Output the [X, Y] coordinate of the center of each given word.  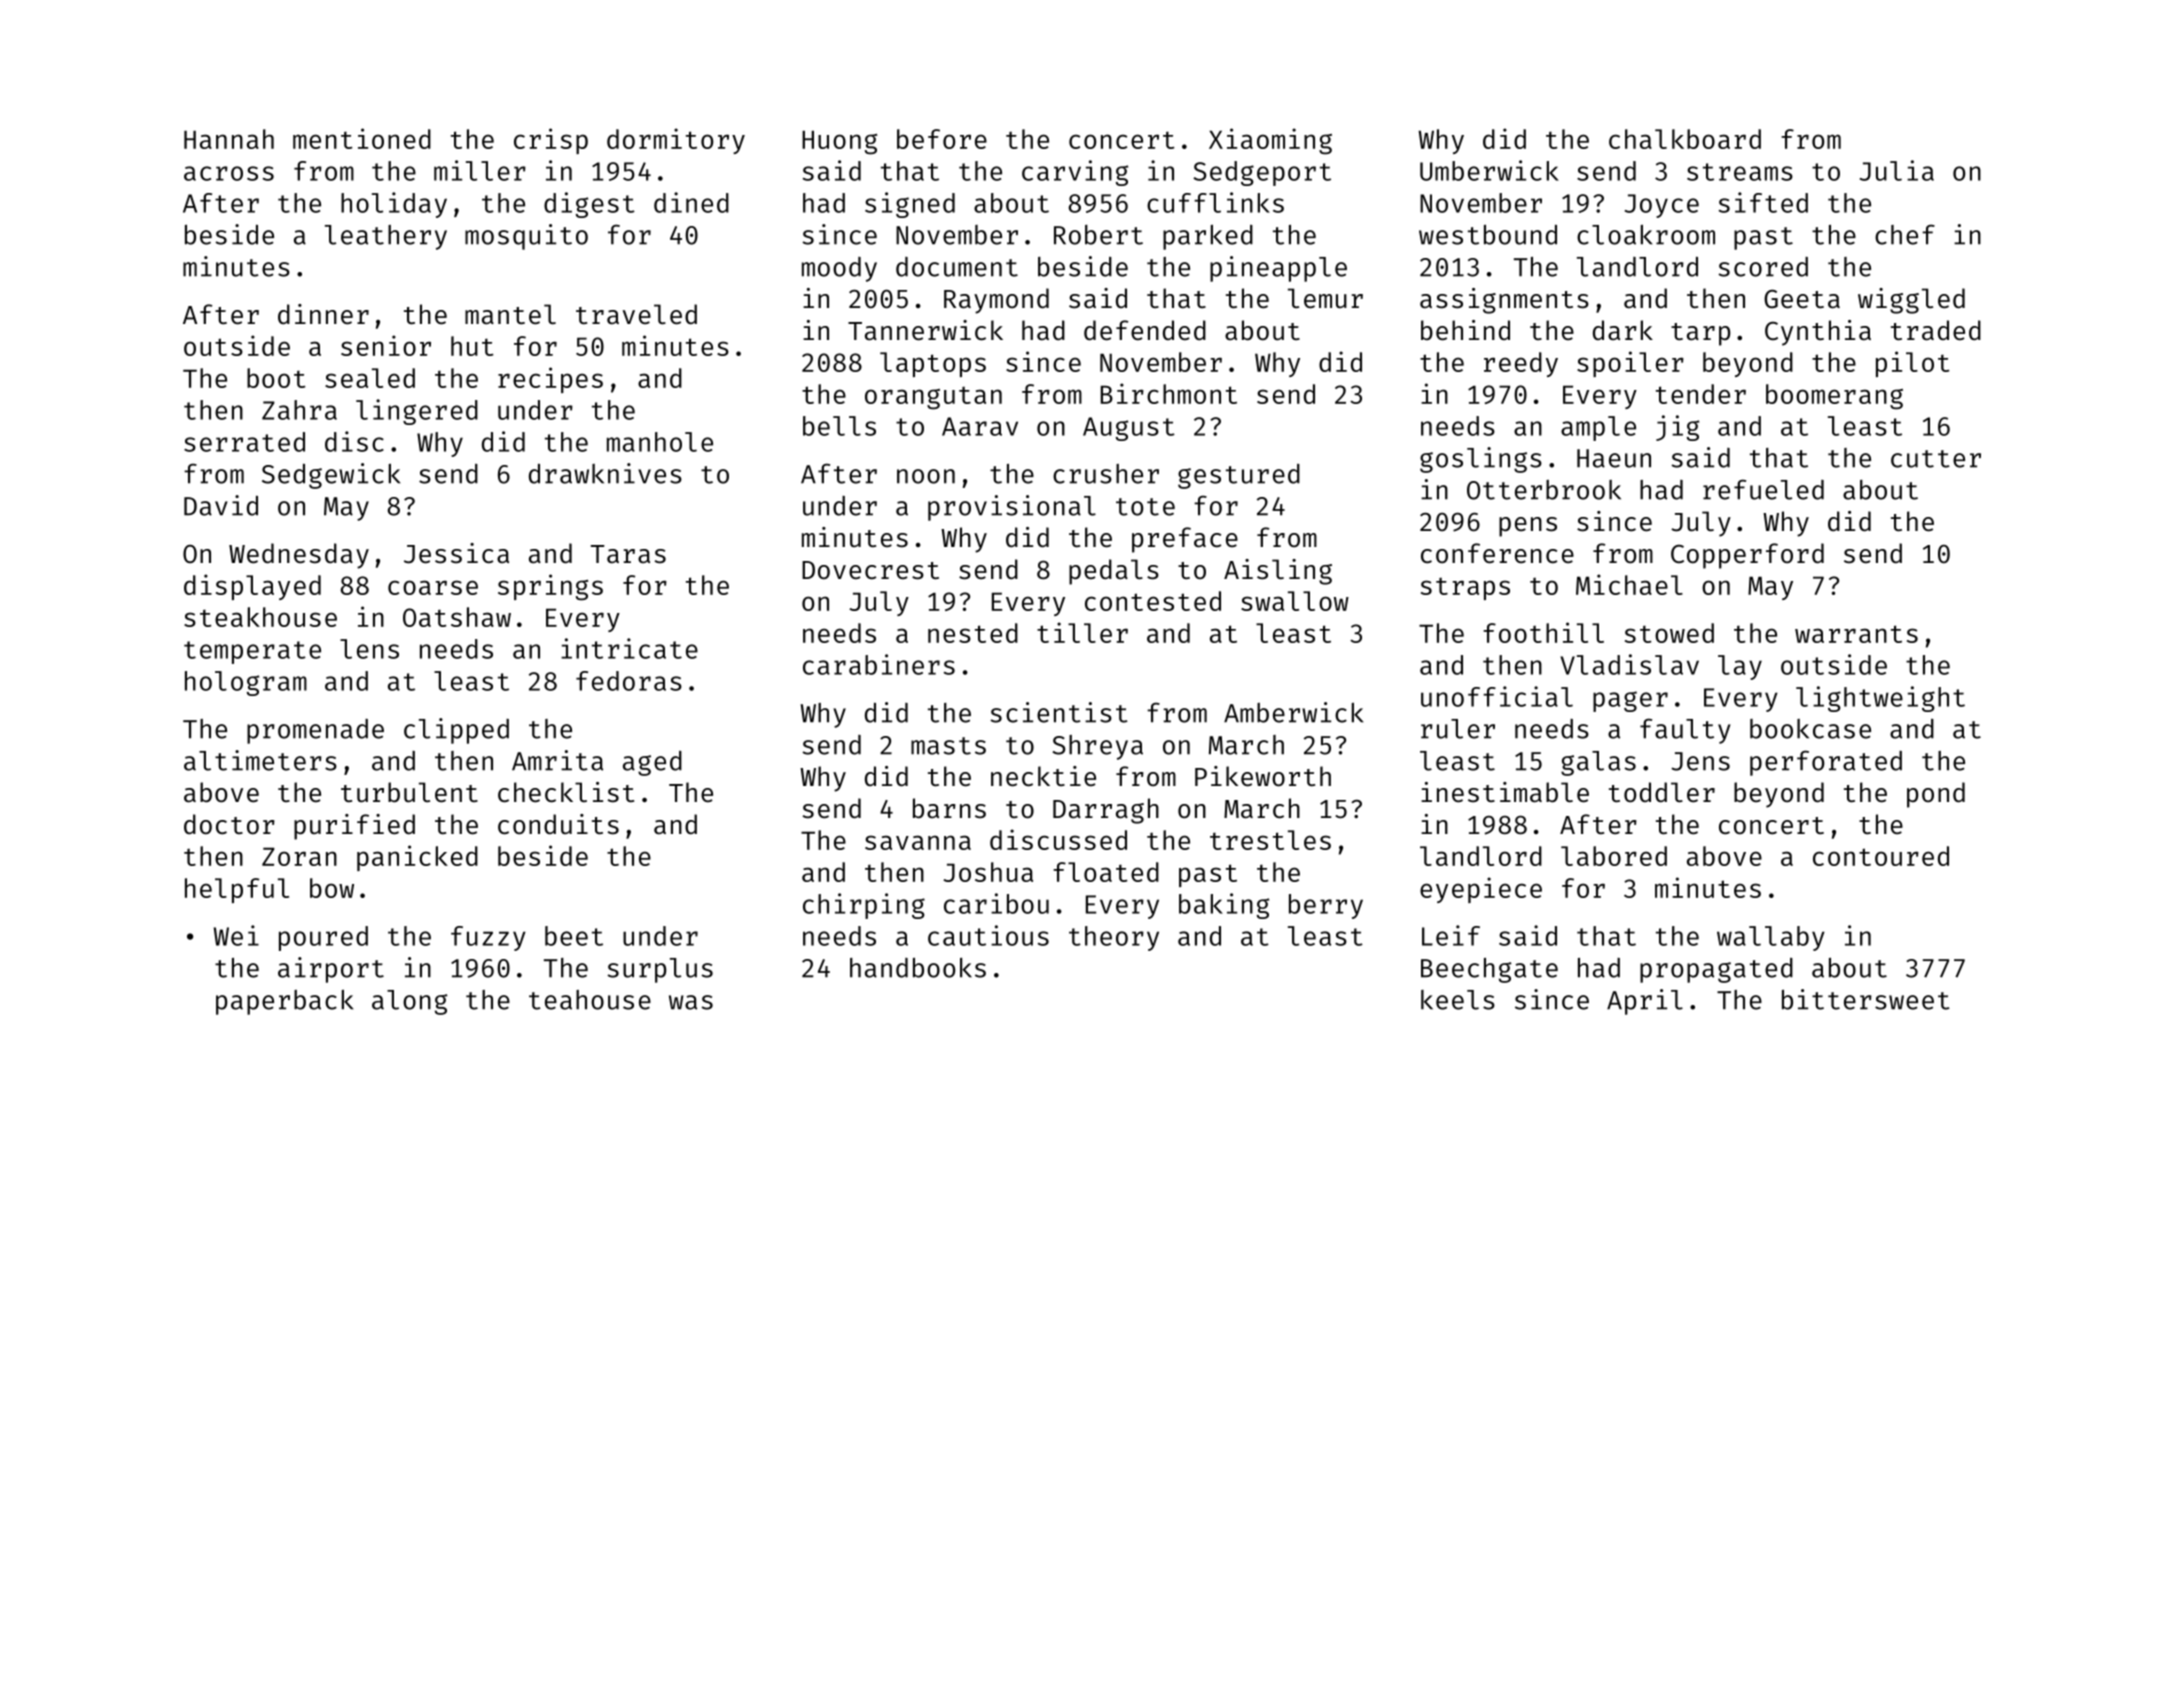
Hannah [229, 139]
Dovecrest [870, 570]
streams [1740, 172]
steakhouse [260, 617]
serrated [244, 442]
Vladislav [1629, 664]
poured [323, 938]
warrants [1856, 634]
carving [1075, 173]
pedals [1114, 572]
